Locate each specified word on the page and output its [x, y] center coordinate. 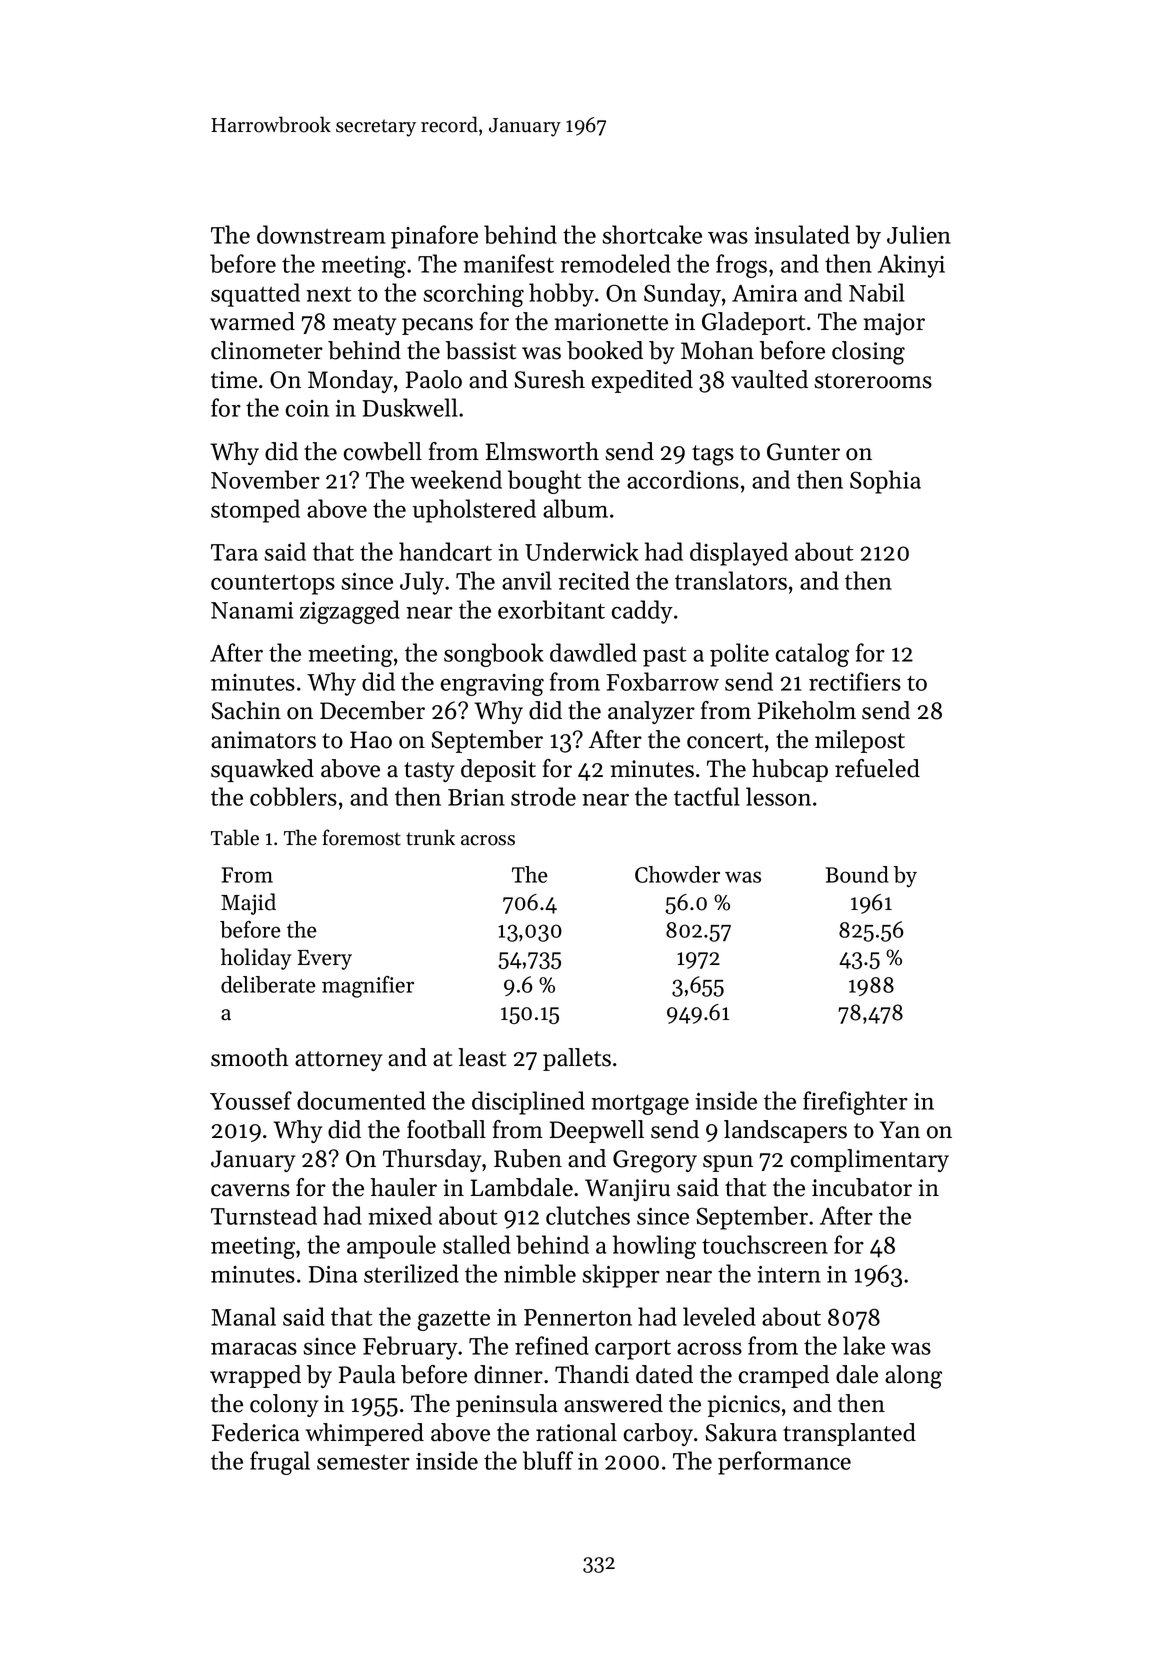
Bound [857, 874]
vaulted [769, 379]
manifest [508, 263]
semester [363, 1462]
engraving [492, 685]
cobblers [293, 796]
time [234, 380]
